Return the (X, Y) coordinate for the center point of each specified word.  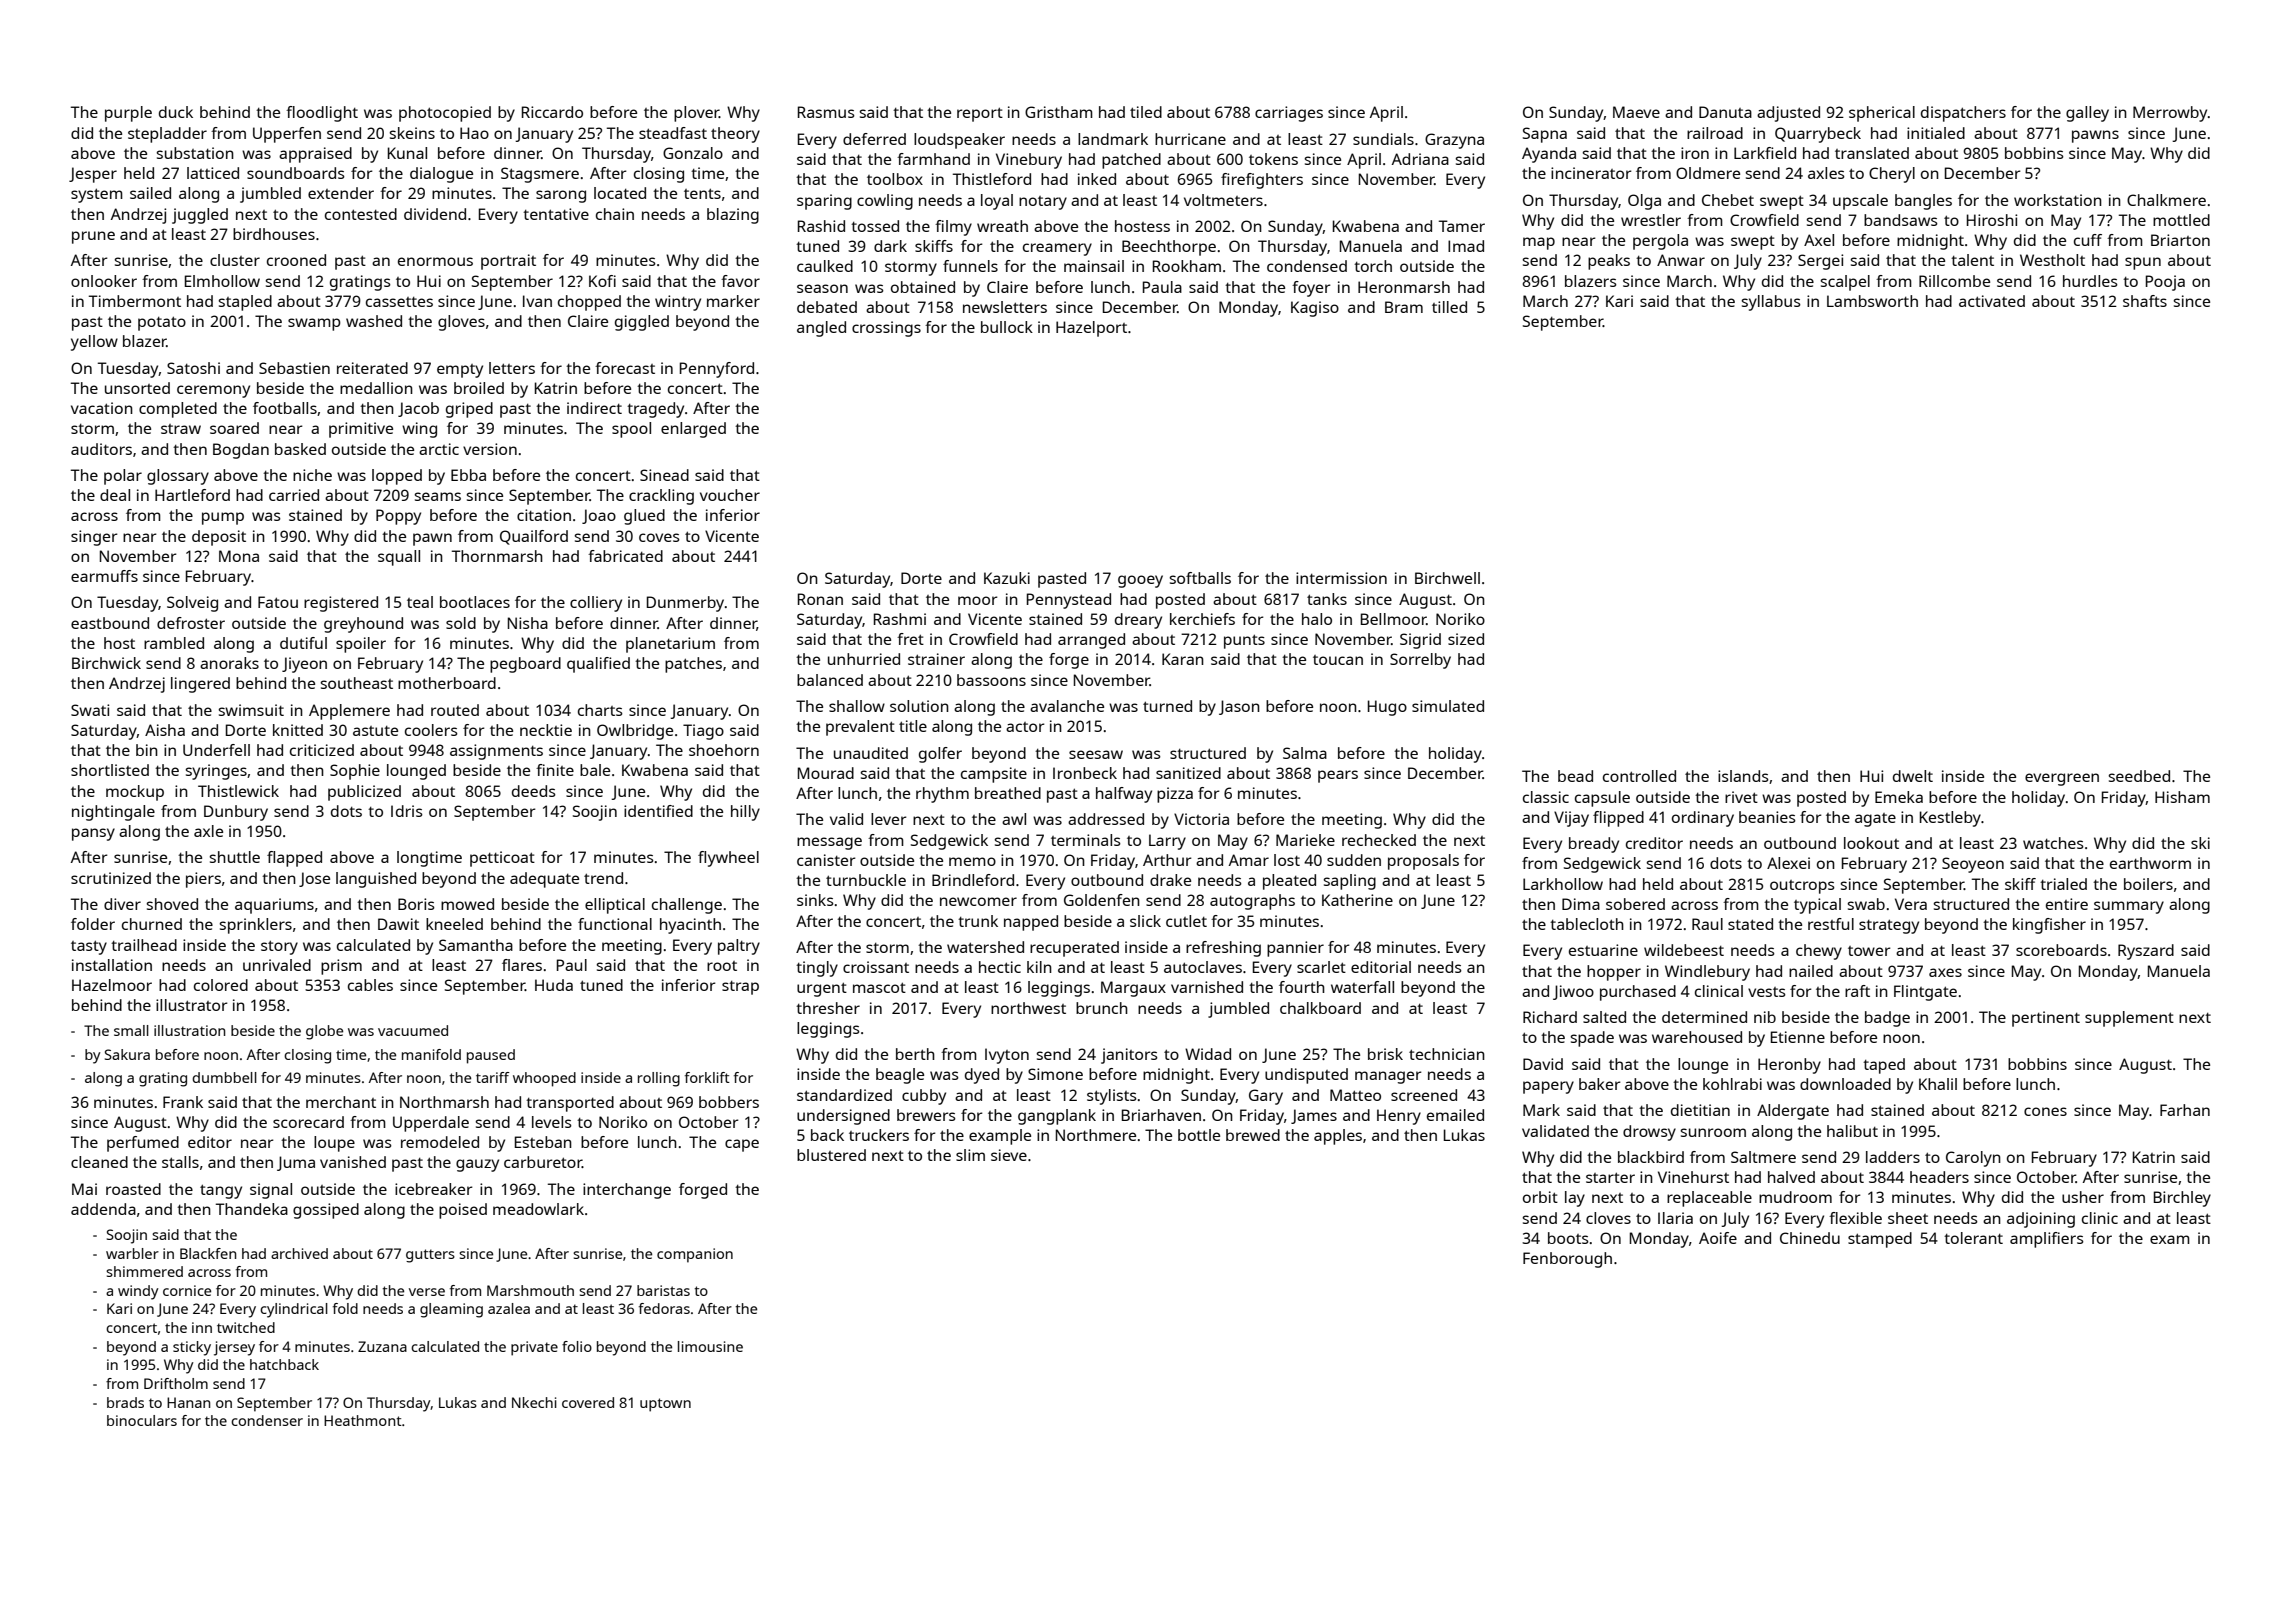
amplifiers (2047, 1240)
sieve (1009, 1155)
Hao (474, 133)
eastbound (110, 623)
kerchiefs (1202, 619)
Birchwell (1447, 578)
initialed (1936, 133)
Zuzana (382, 1346)
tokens (1273, 159)
